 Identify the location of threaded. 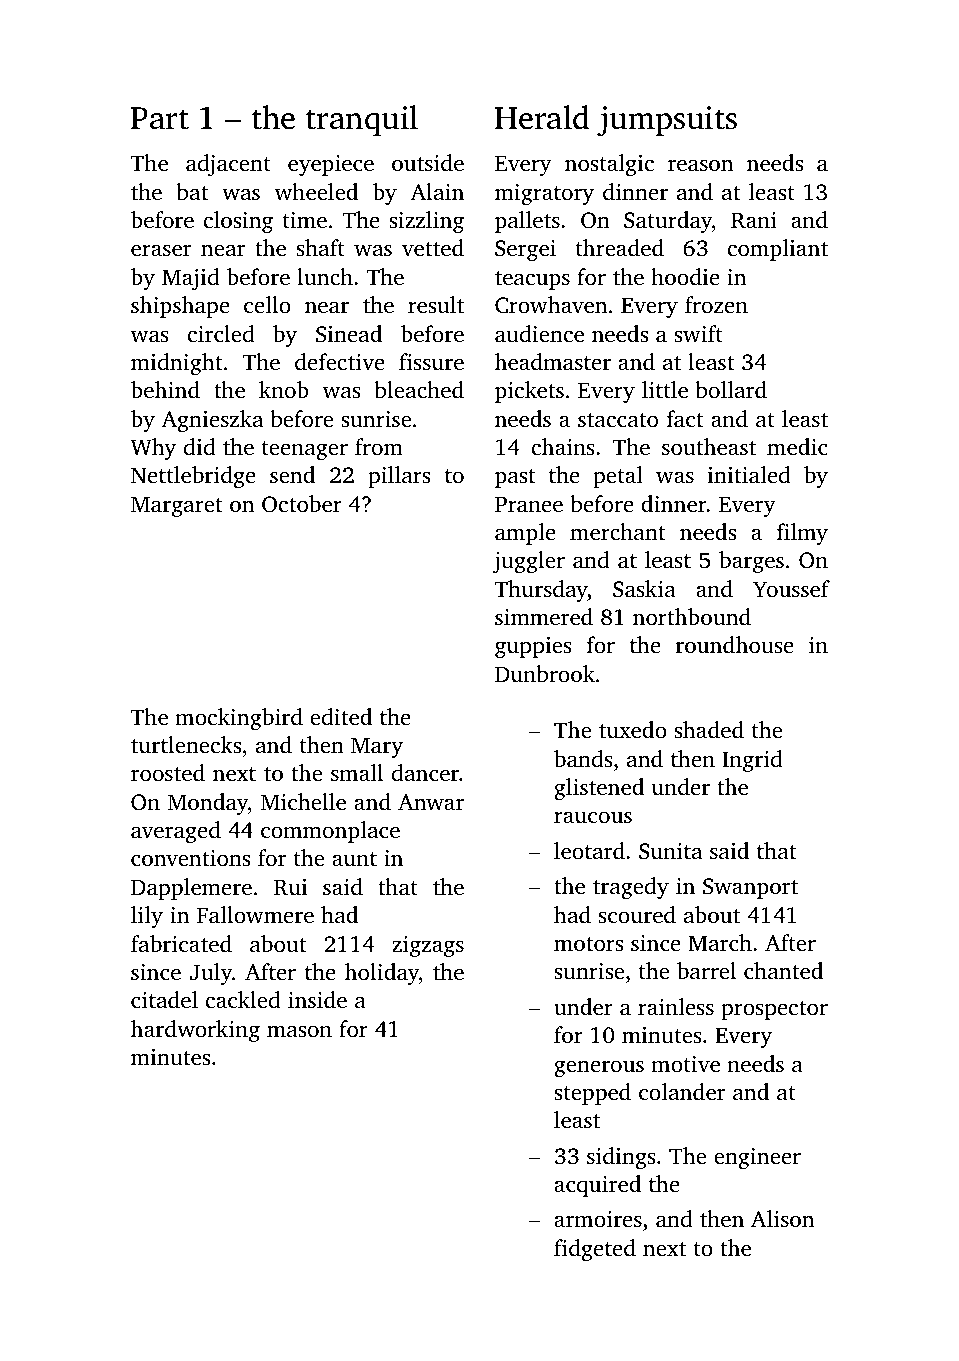
(619, 248).
